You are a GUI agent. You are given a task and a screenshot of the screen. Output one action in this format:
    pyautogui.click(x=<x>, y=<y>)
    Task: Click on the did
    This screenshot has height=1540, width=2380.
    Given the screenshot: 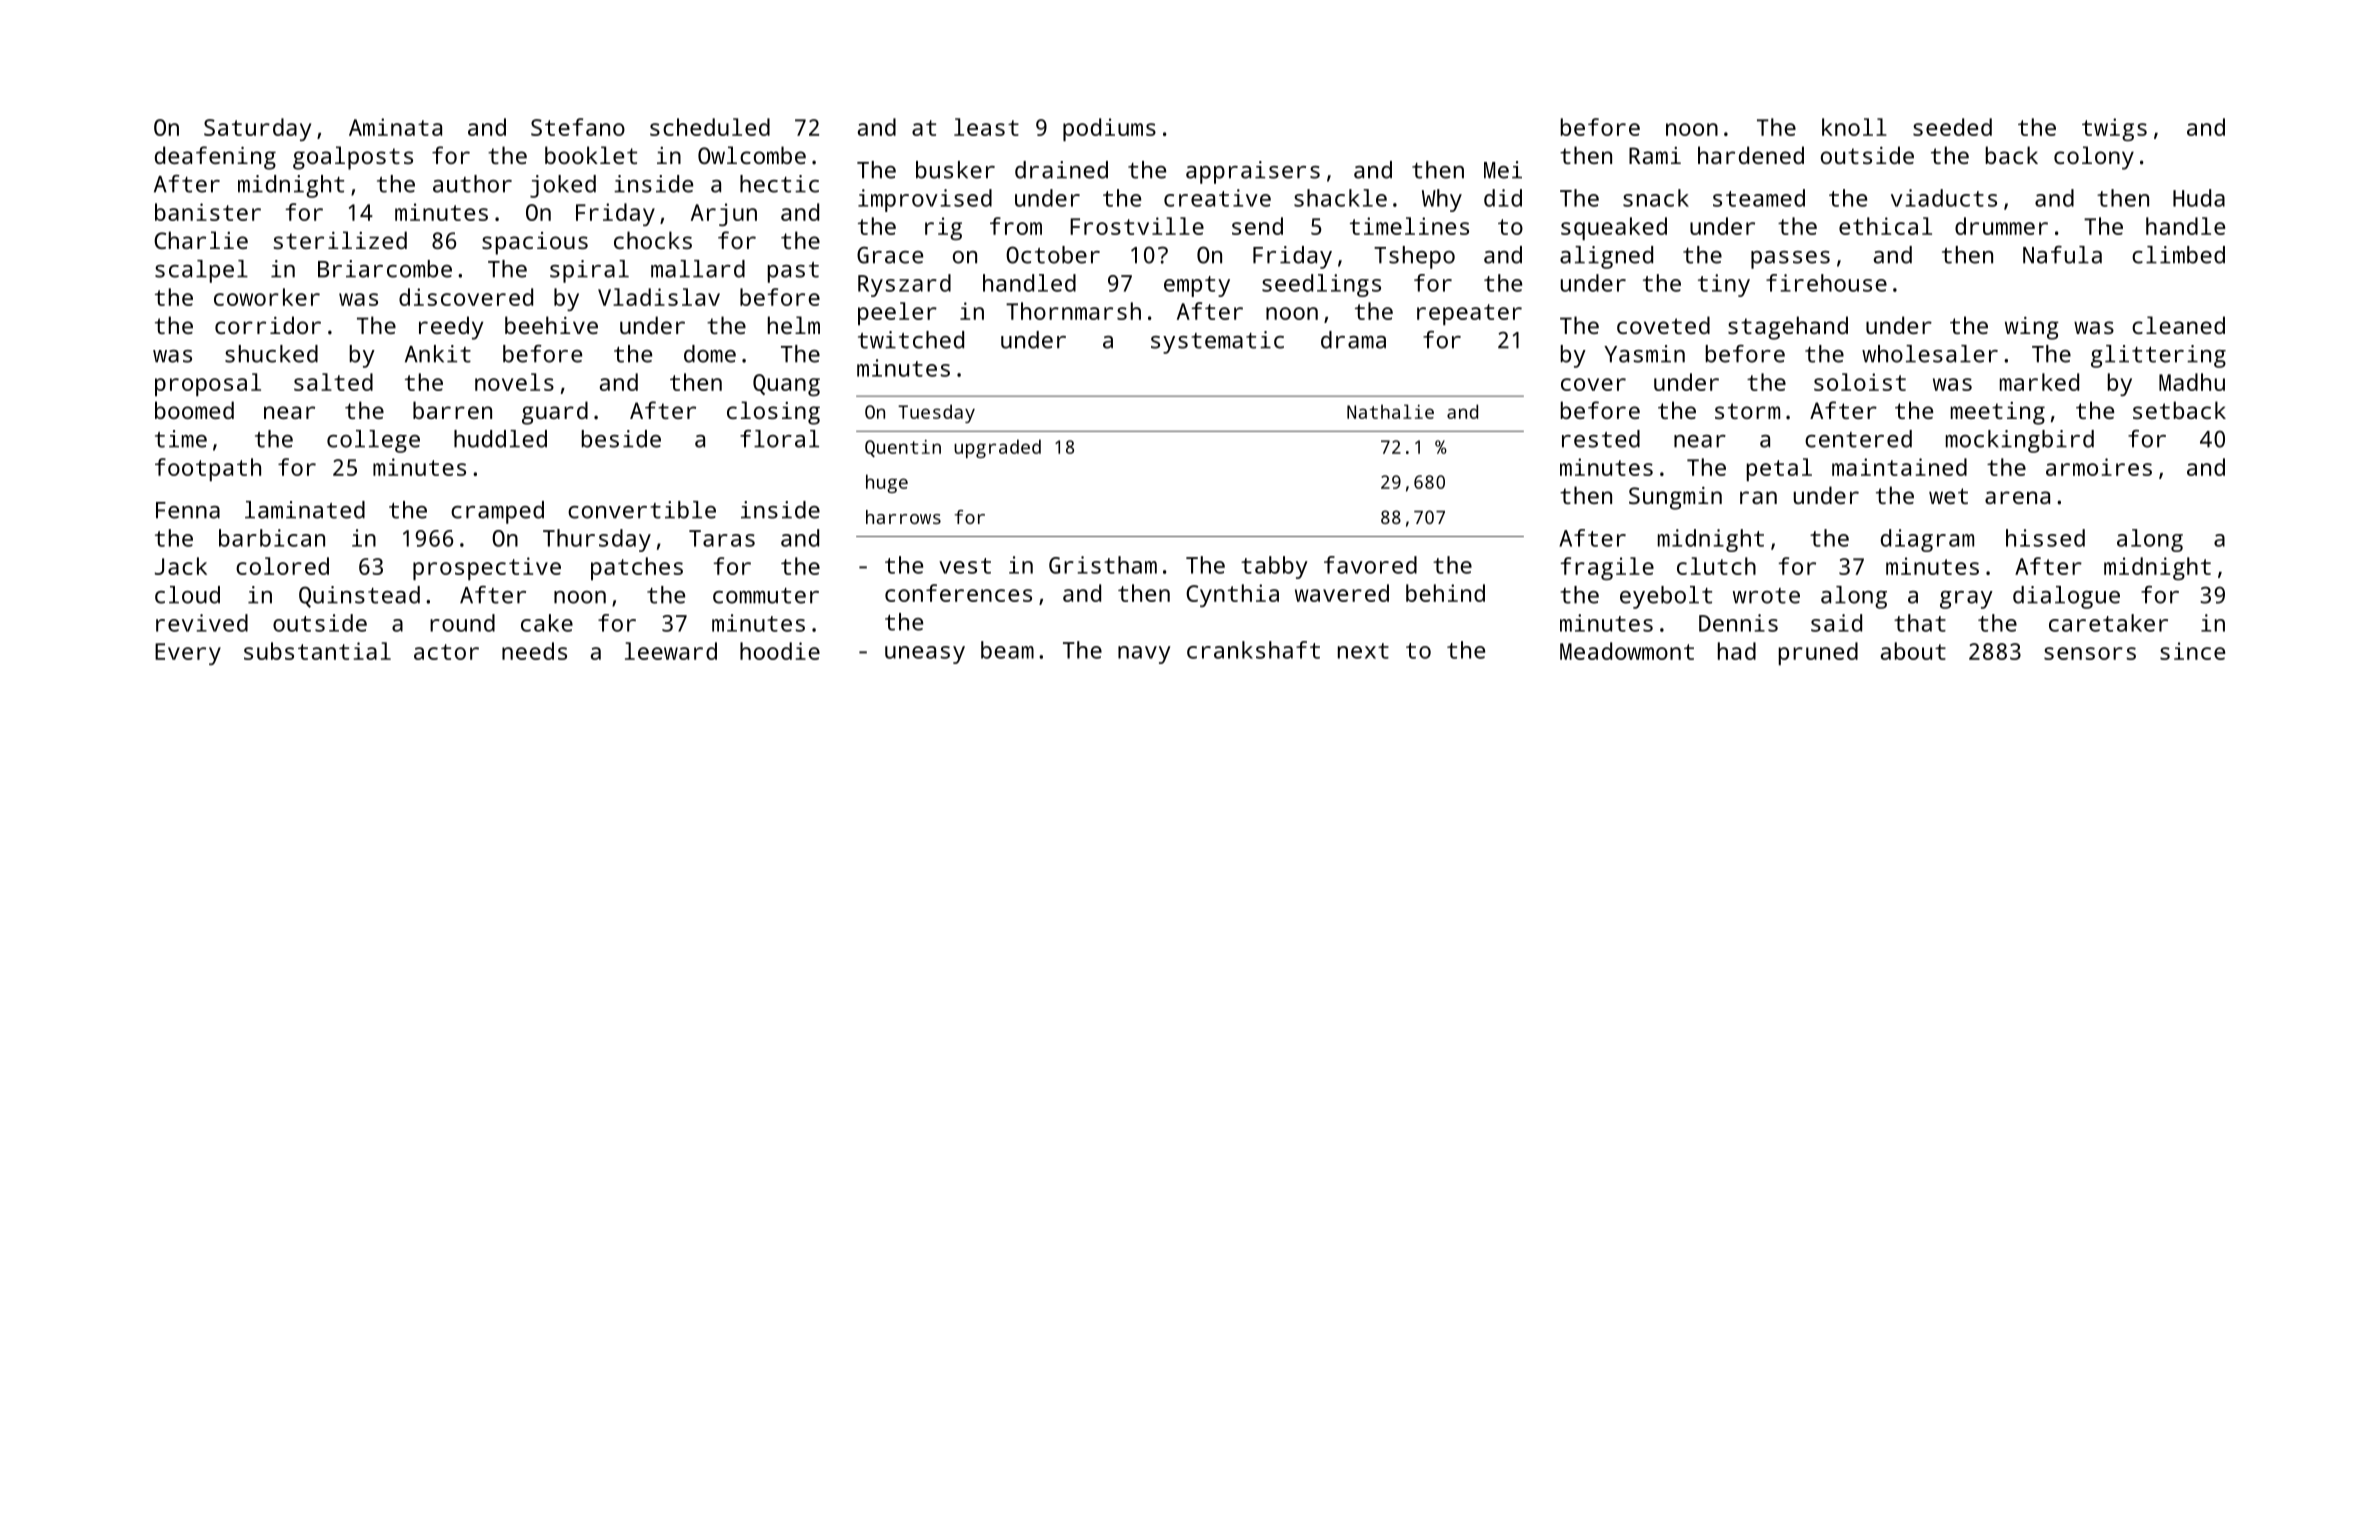 What is the action you would take?
    pyautogui.click(x=1503, y=198)
